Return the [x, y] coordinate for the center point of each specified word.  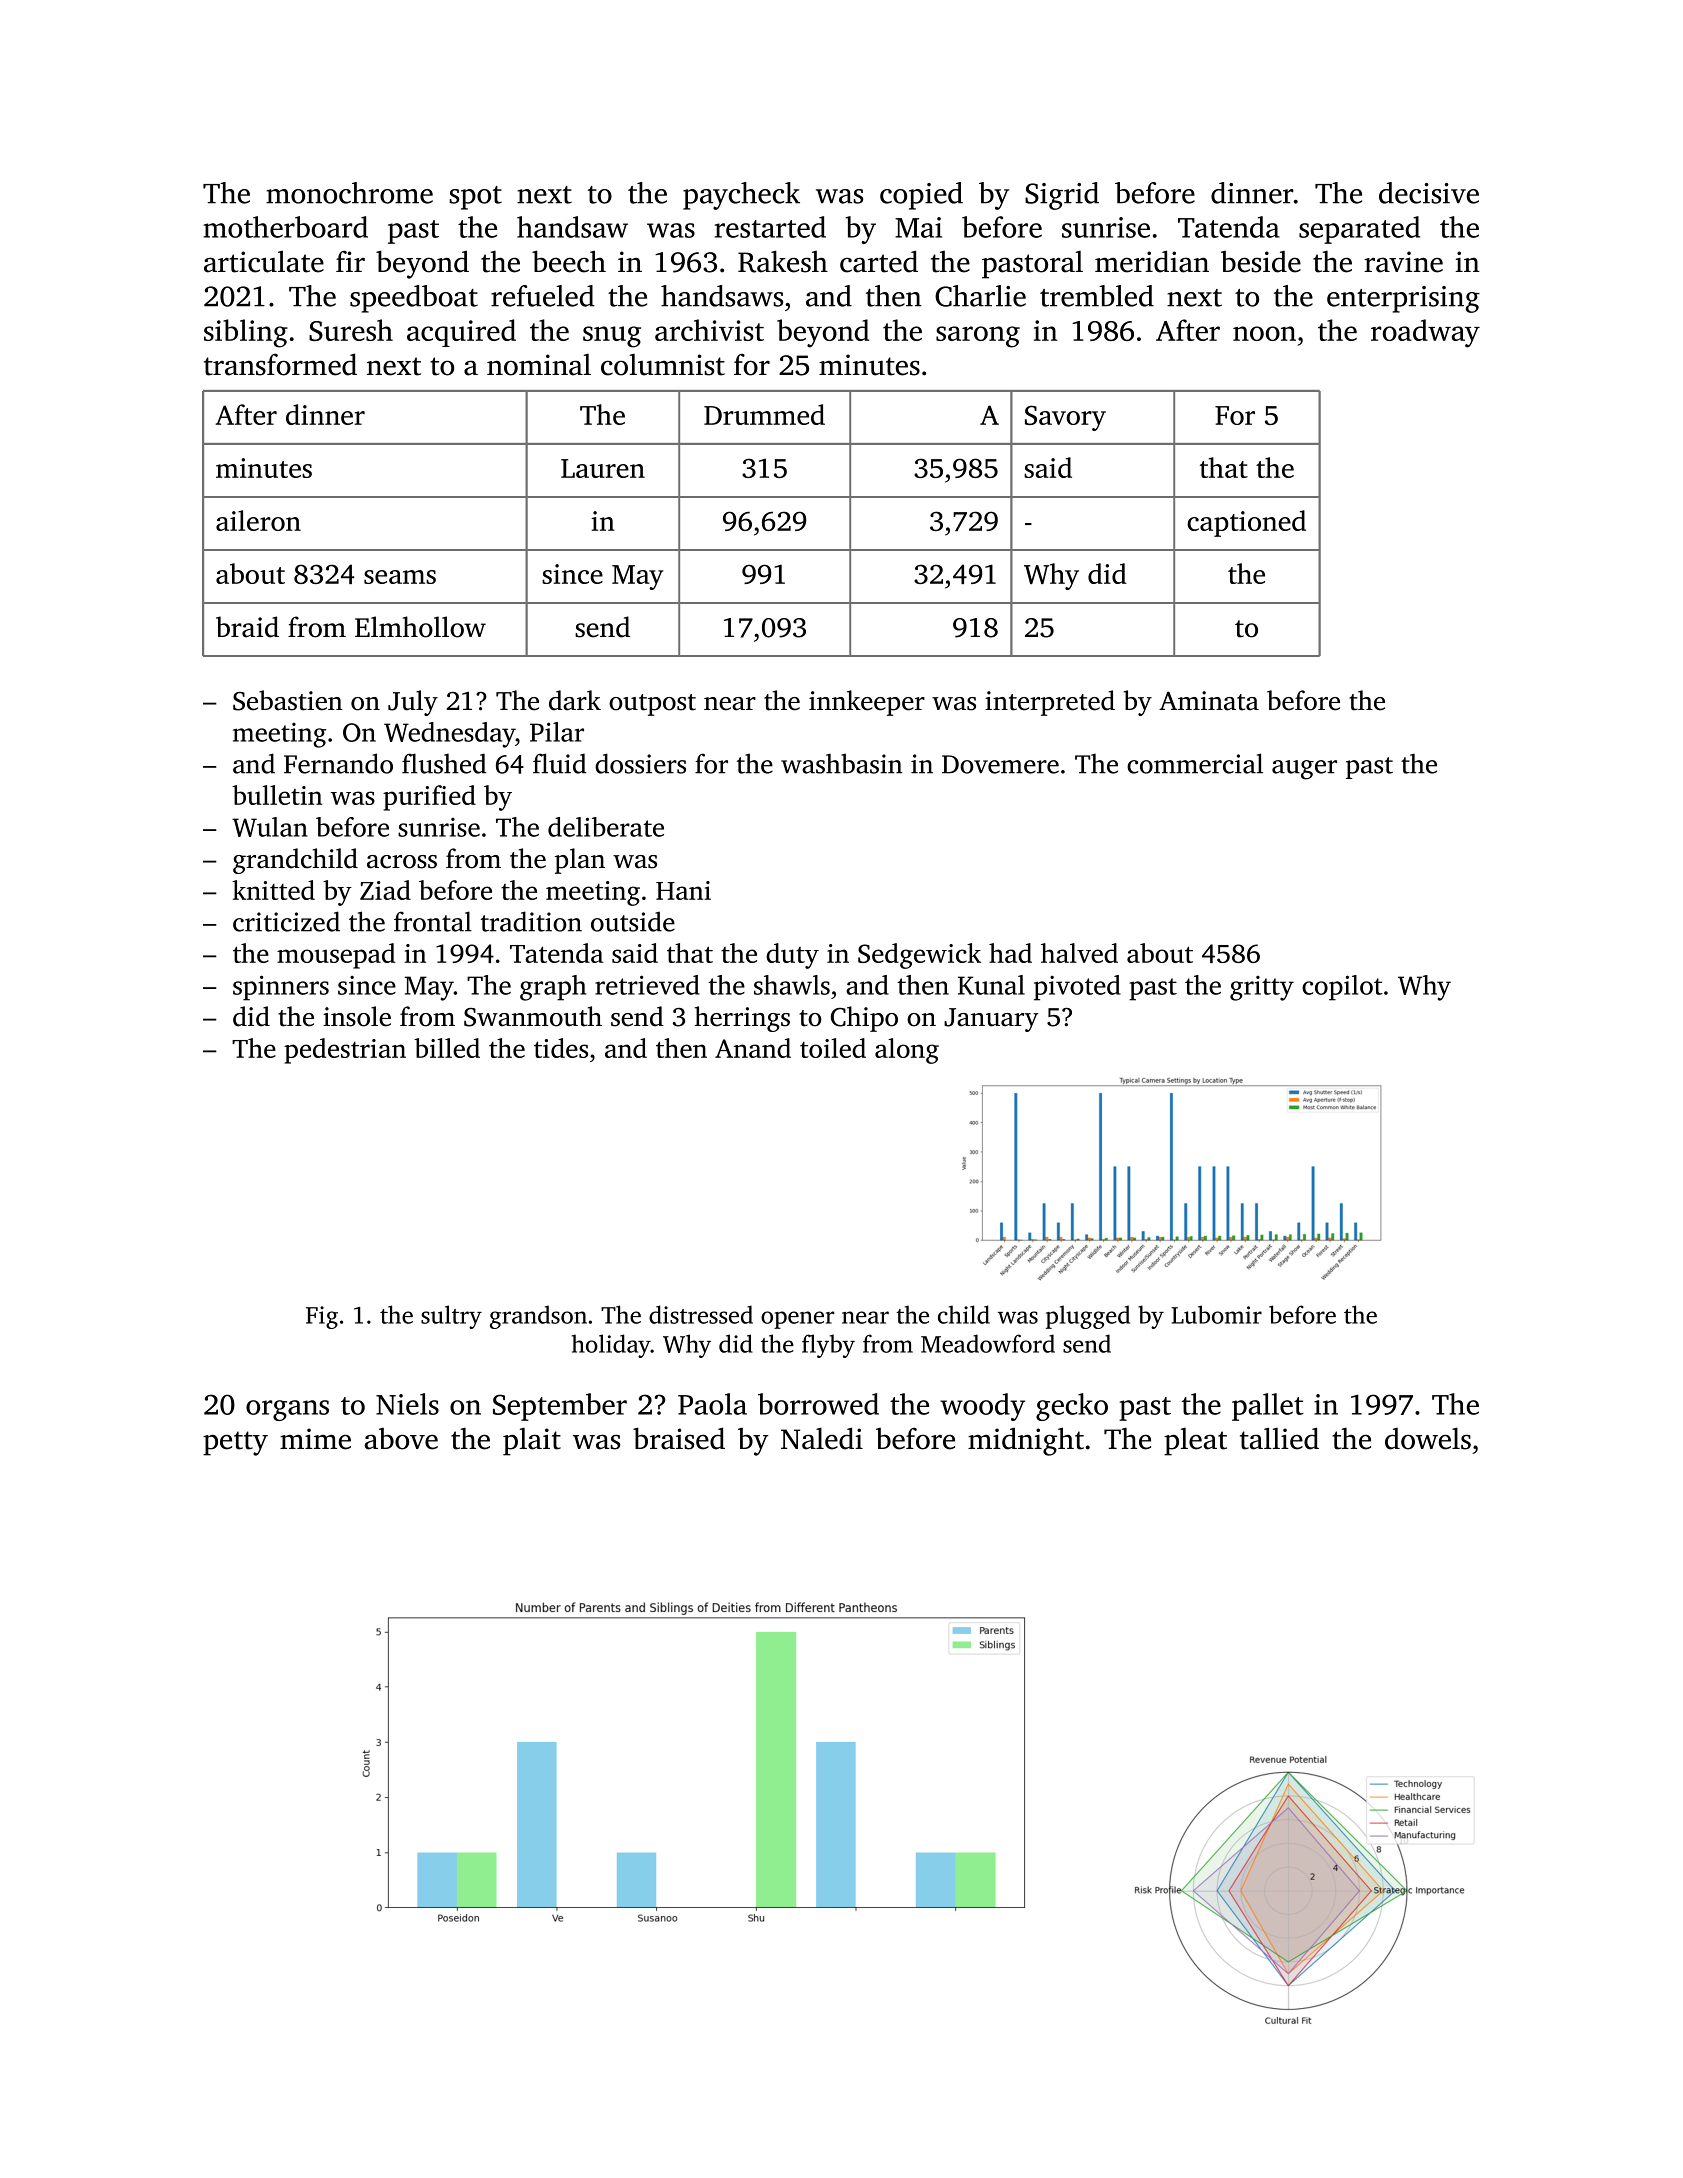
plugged [1088, 1317]
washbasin [841, 763]
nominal [539, 365]
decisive [1429, 193]
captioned [1246, 523]
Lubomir [1216, 1314]
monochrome [349, 193]
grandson [538, 1317]
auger [1304, 770]
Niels [407, 1404]
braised [679, 1438]
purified [429, 798]
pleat [1195, 1442]
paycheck [741, 196]
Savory [1065, 418]
